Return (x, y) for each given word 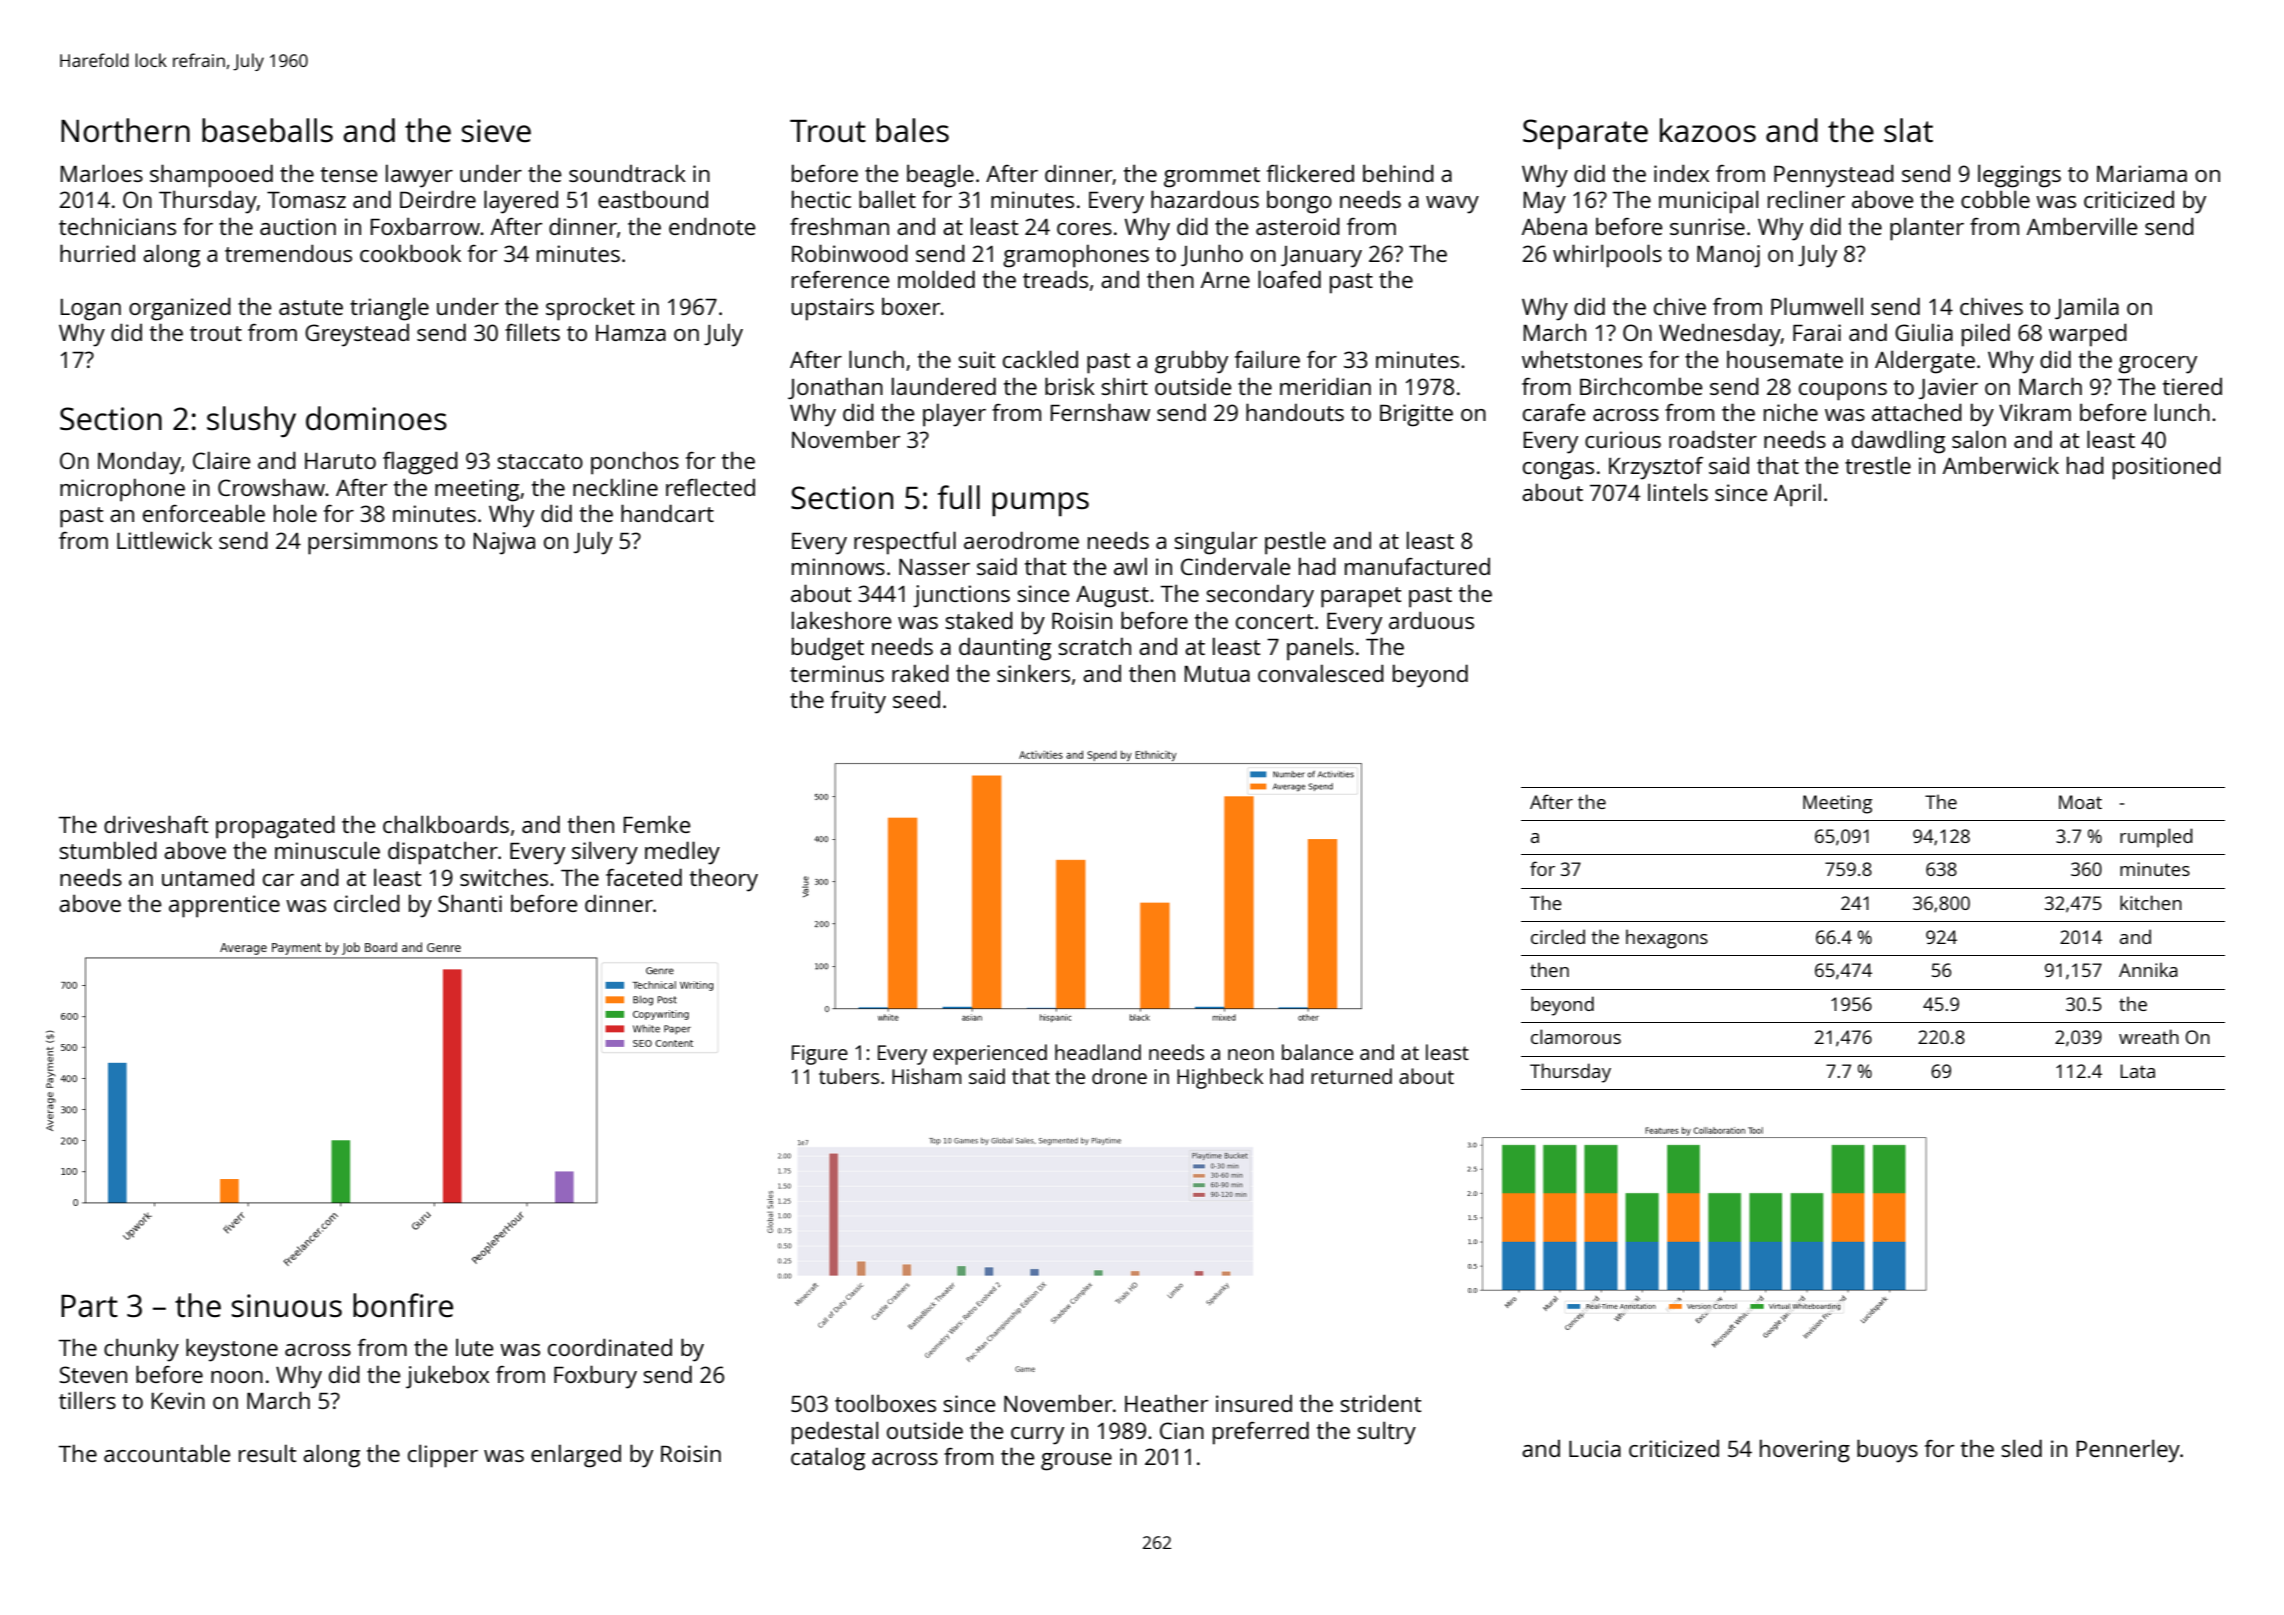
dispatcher (443, 853)
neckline (615, 487)
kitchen (2151, 902)
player (954, 415)
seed (916, 699)
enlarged (576, 1456)
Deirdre (438, 199)
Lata (2137, 1071)
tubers (849, 1076)
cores (1084, 229)
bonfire (403, 1305)
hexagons (1667, 939)
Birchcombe (1641, 386)
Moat (2080, 802)
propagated (275, 827)
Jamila (2087, 308)
